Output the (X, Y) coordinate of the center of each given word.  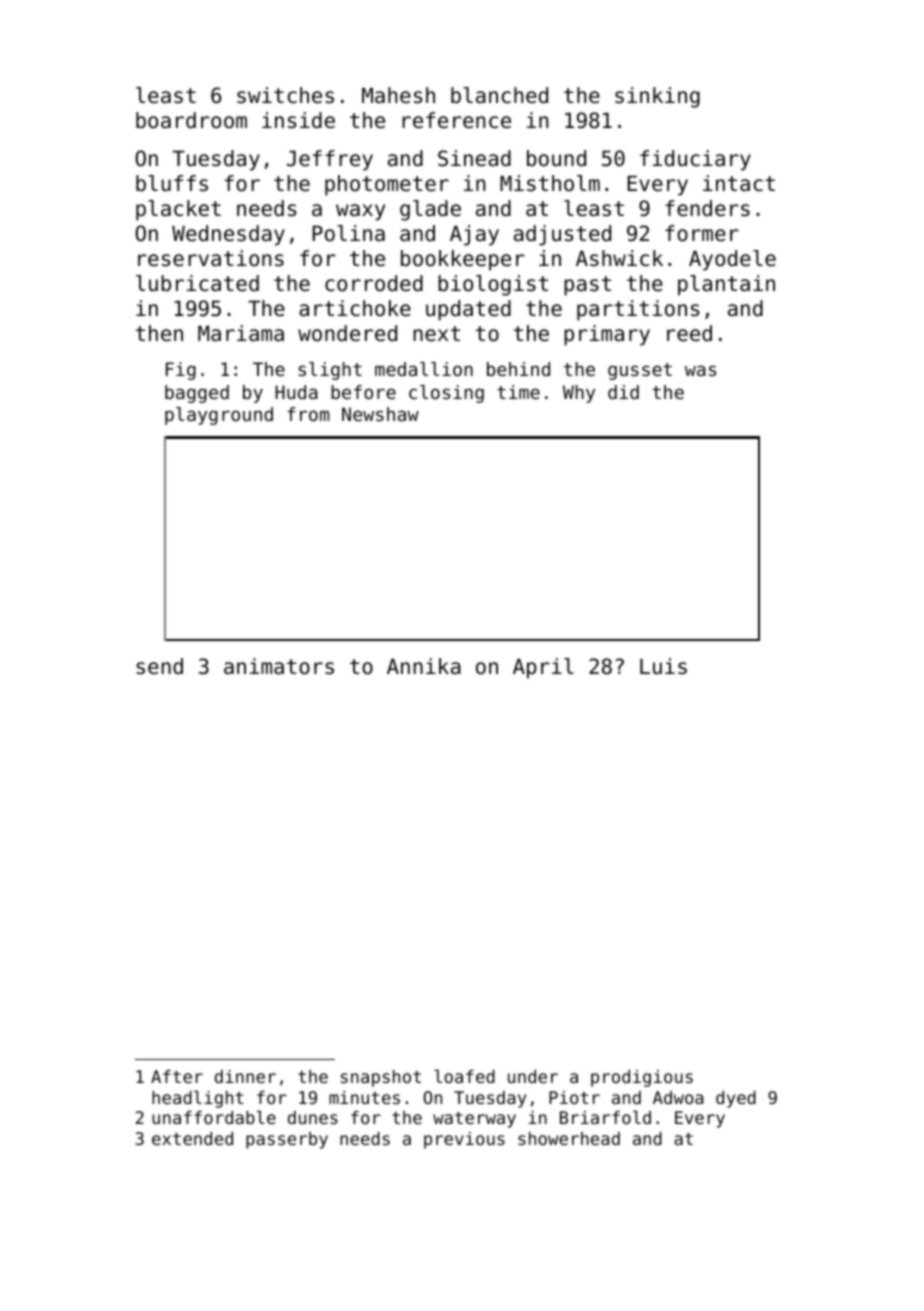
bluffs (172, 183)
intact (739, 183)
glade (430, 210)
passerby (287, 1140)
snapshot (381, 1078)
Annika (424, 666)
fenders (707, 208)
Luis (663, 666)
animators (279, 666)
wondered (347, 333)
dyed (736, 1099)
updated (468, 310)
